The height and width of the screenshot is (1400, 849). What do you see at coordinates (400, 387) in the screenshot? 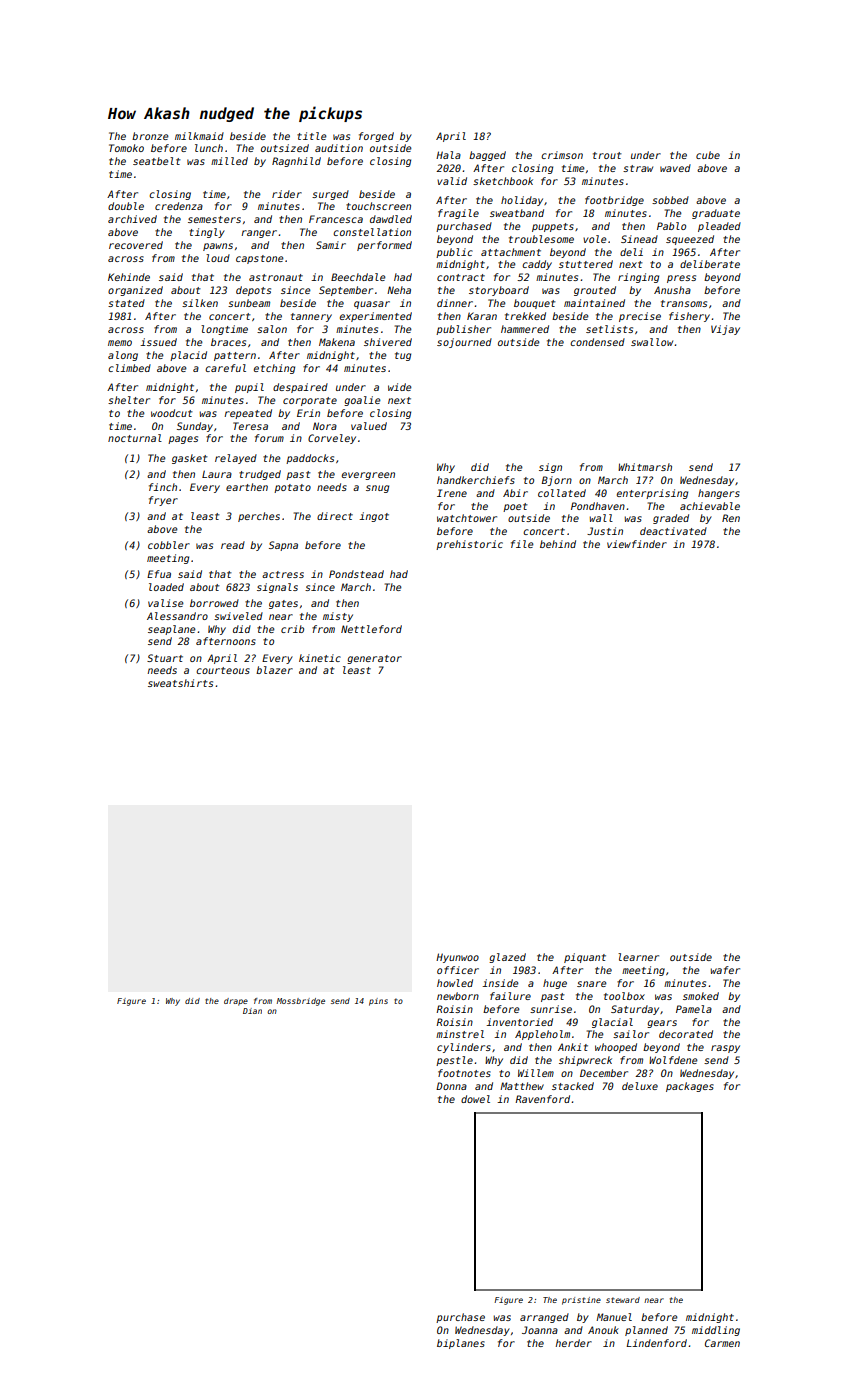
I see `wide` at bounding box center [400, 387].
